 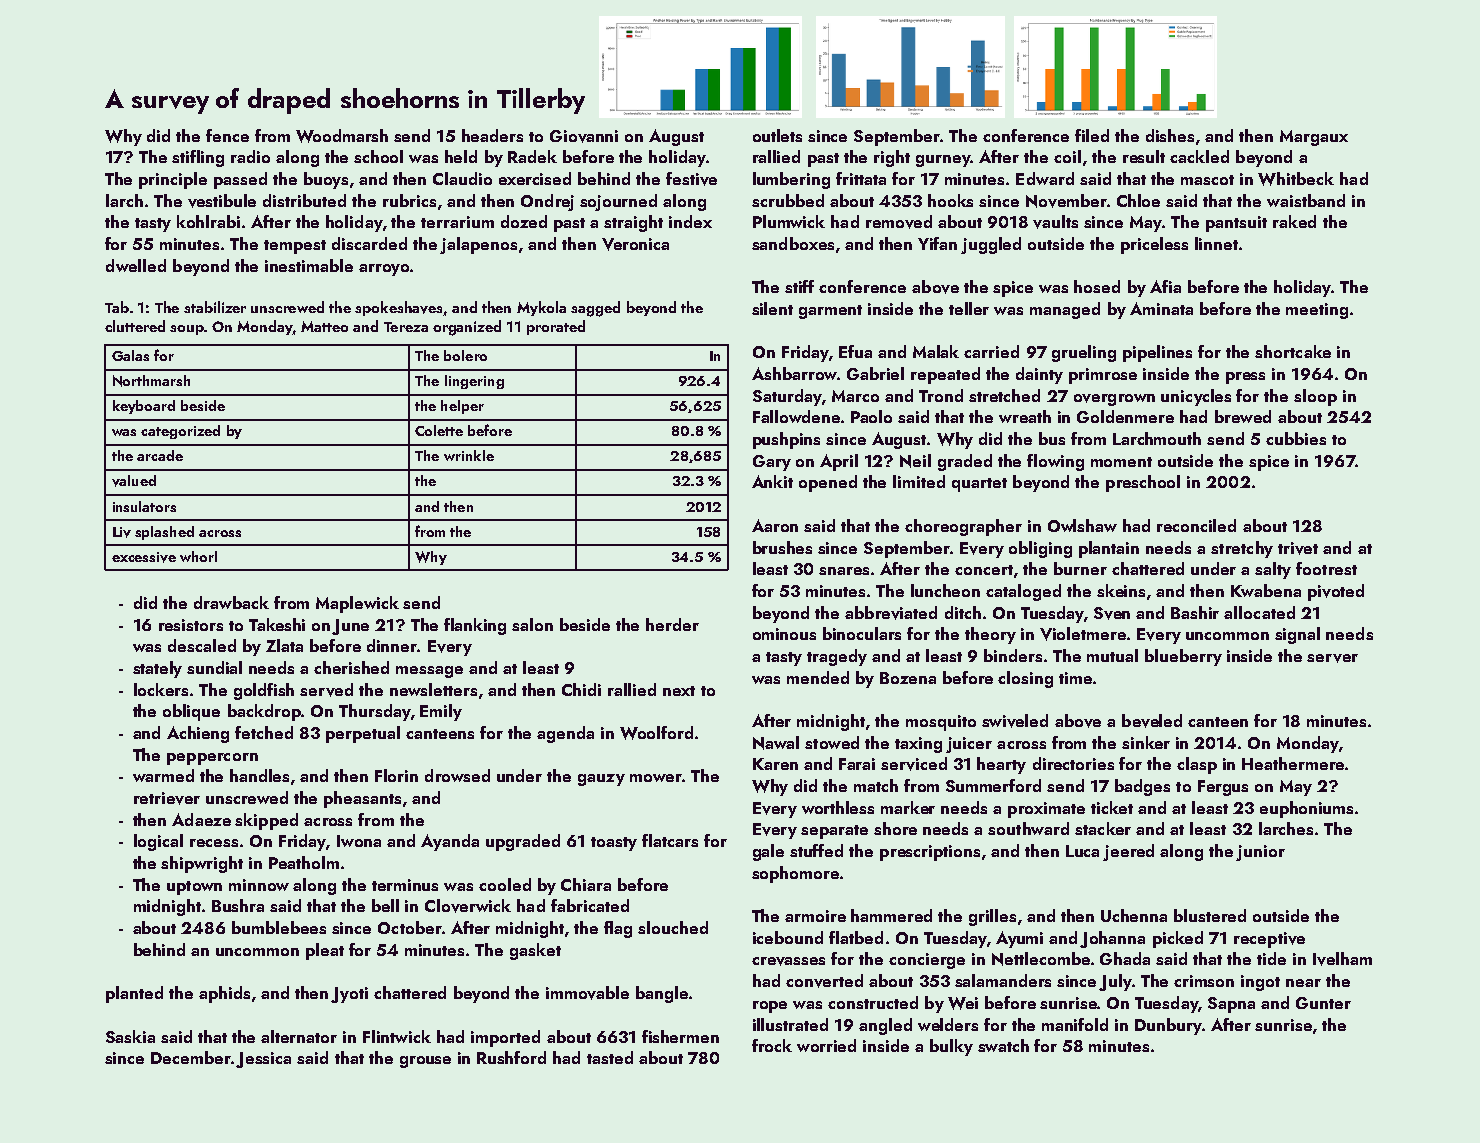 I want to click on buoys, so click(x=326, y=180).
